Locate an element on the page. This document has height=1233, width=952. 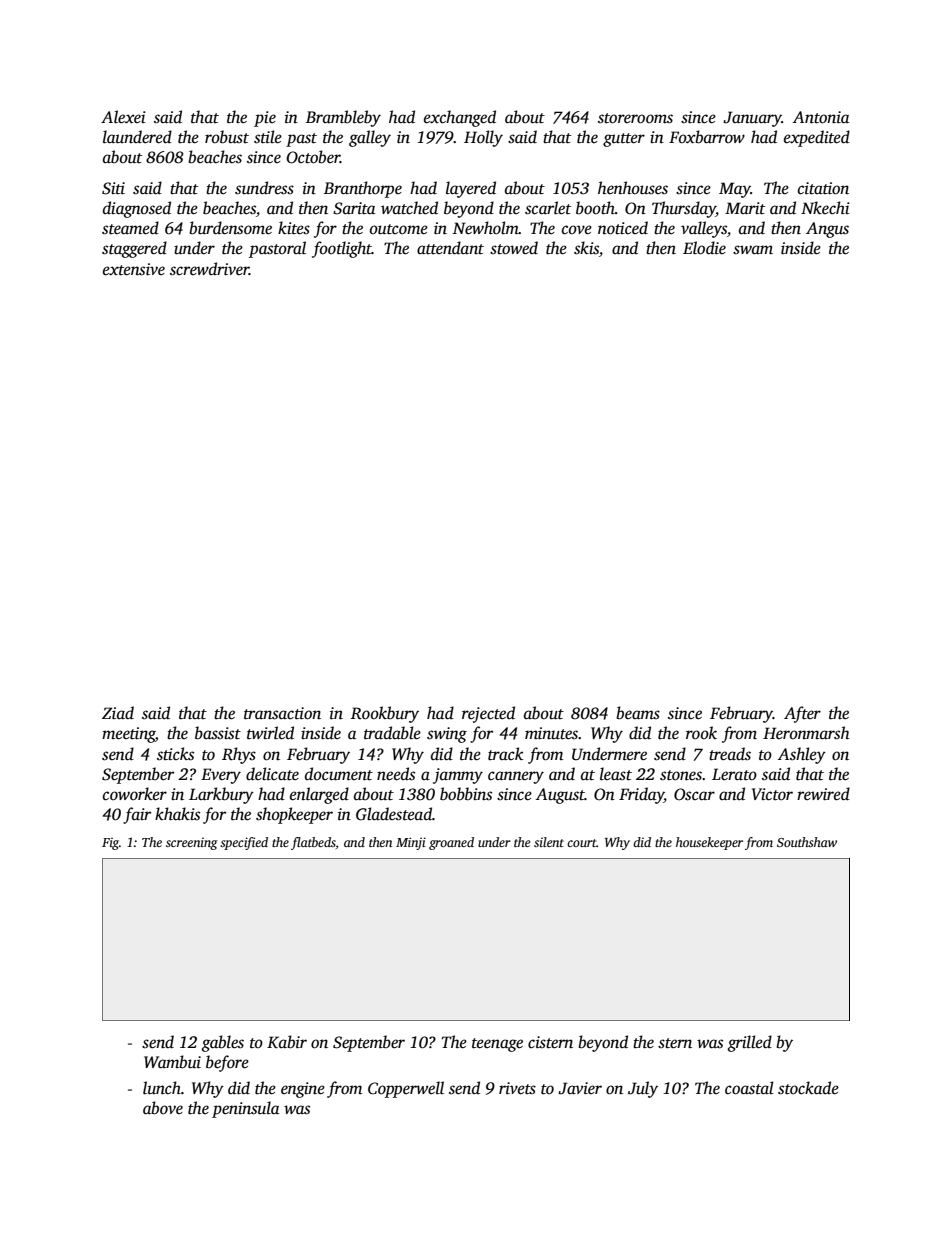
extensive is located at coordinates (134, 269).
